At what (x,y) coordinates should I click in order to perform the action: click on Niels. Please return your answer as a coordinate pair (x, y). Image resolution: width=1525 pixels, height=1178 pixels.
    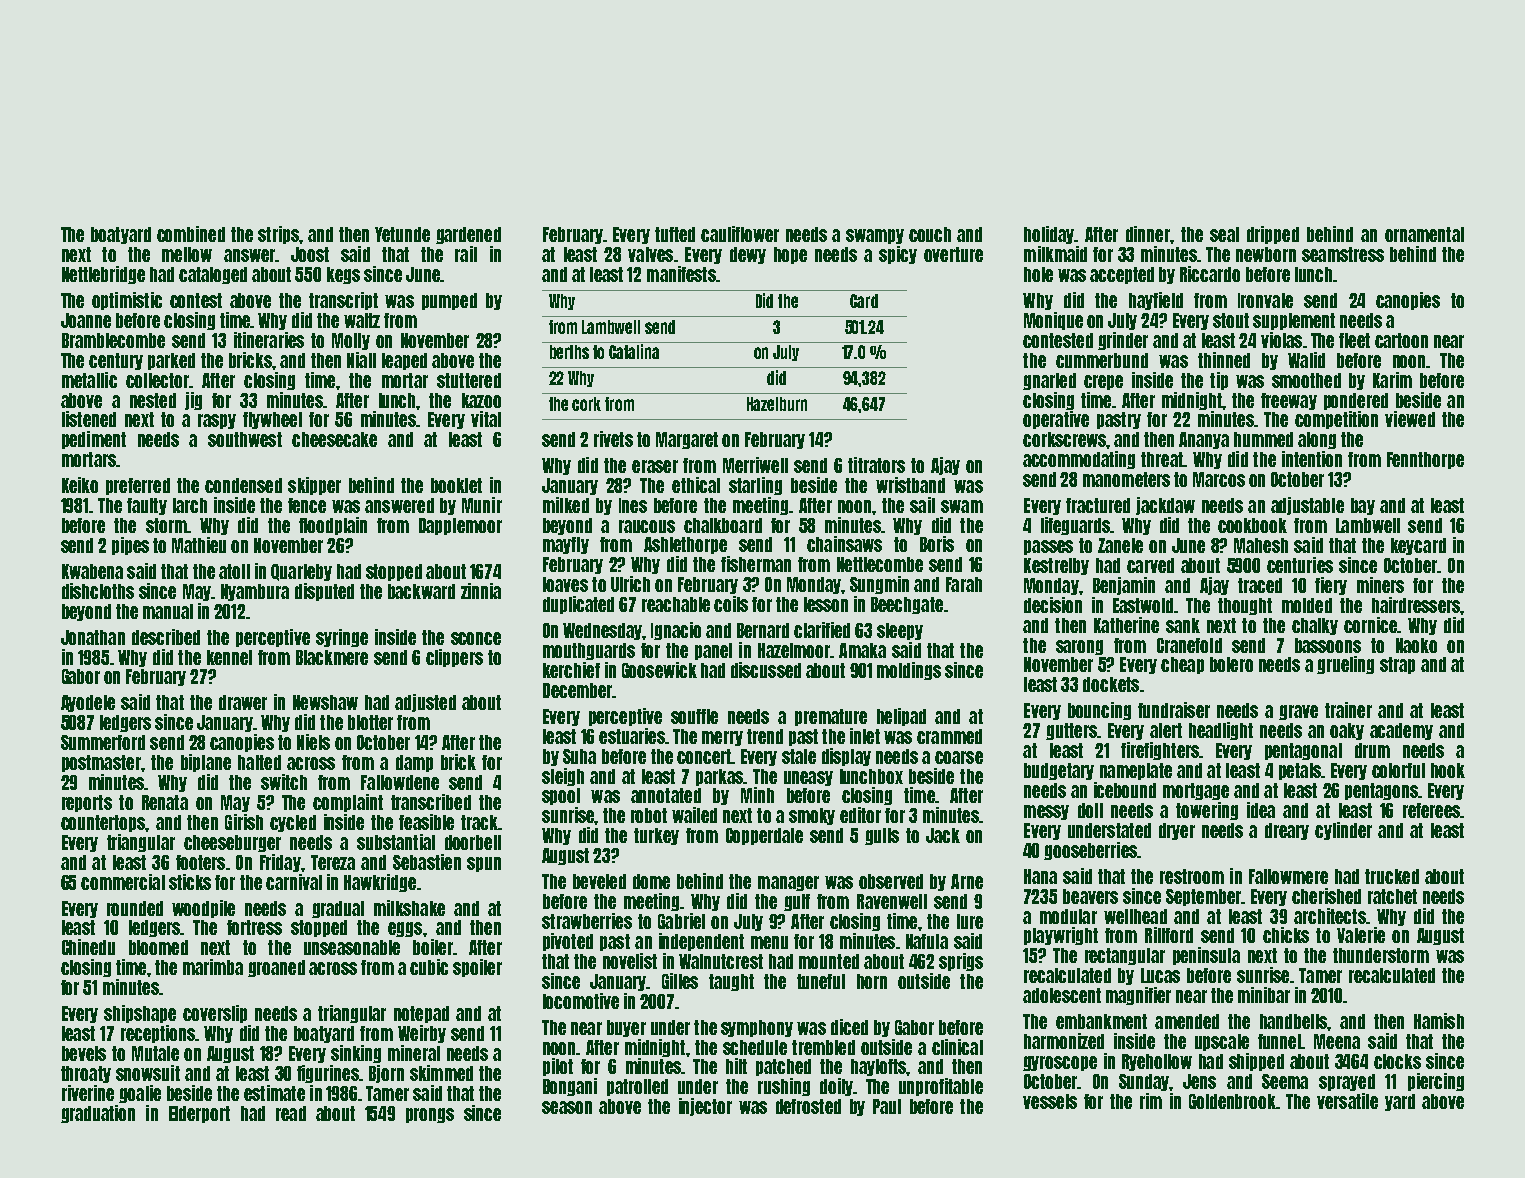
    Looking at the image, I should click on (313, 742).
